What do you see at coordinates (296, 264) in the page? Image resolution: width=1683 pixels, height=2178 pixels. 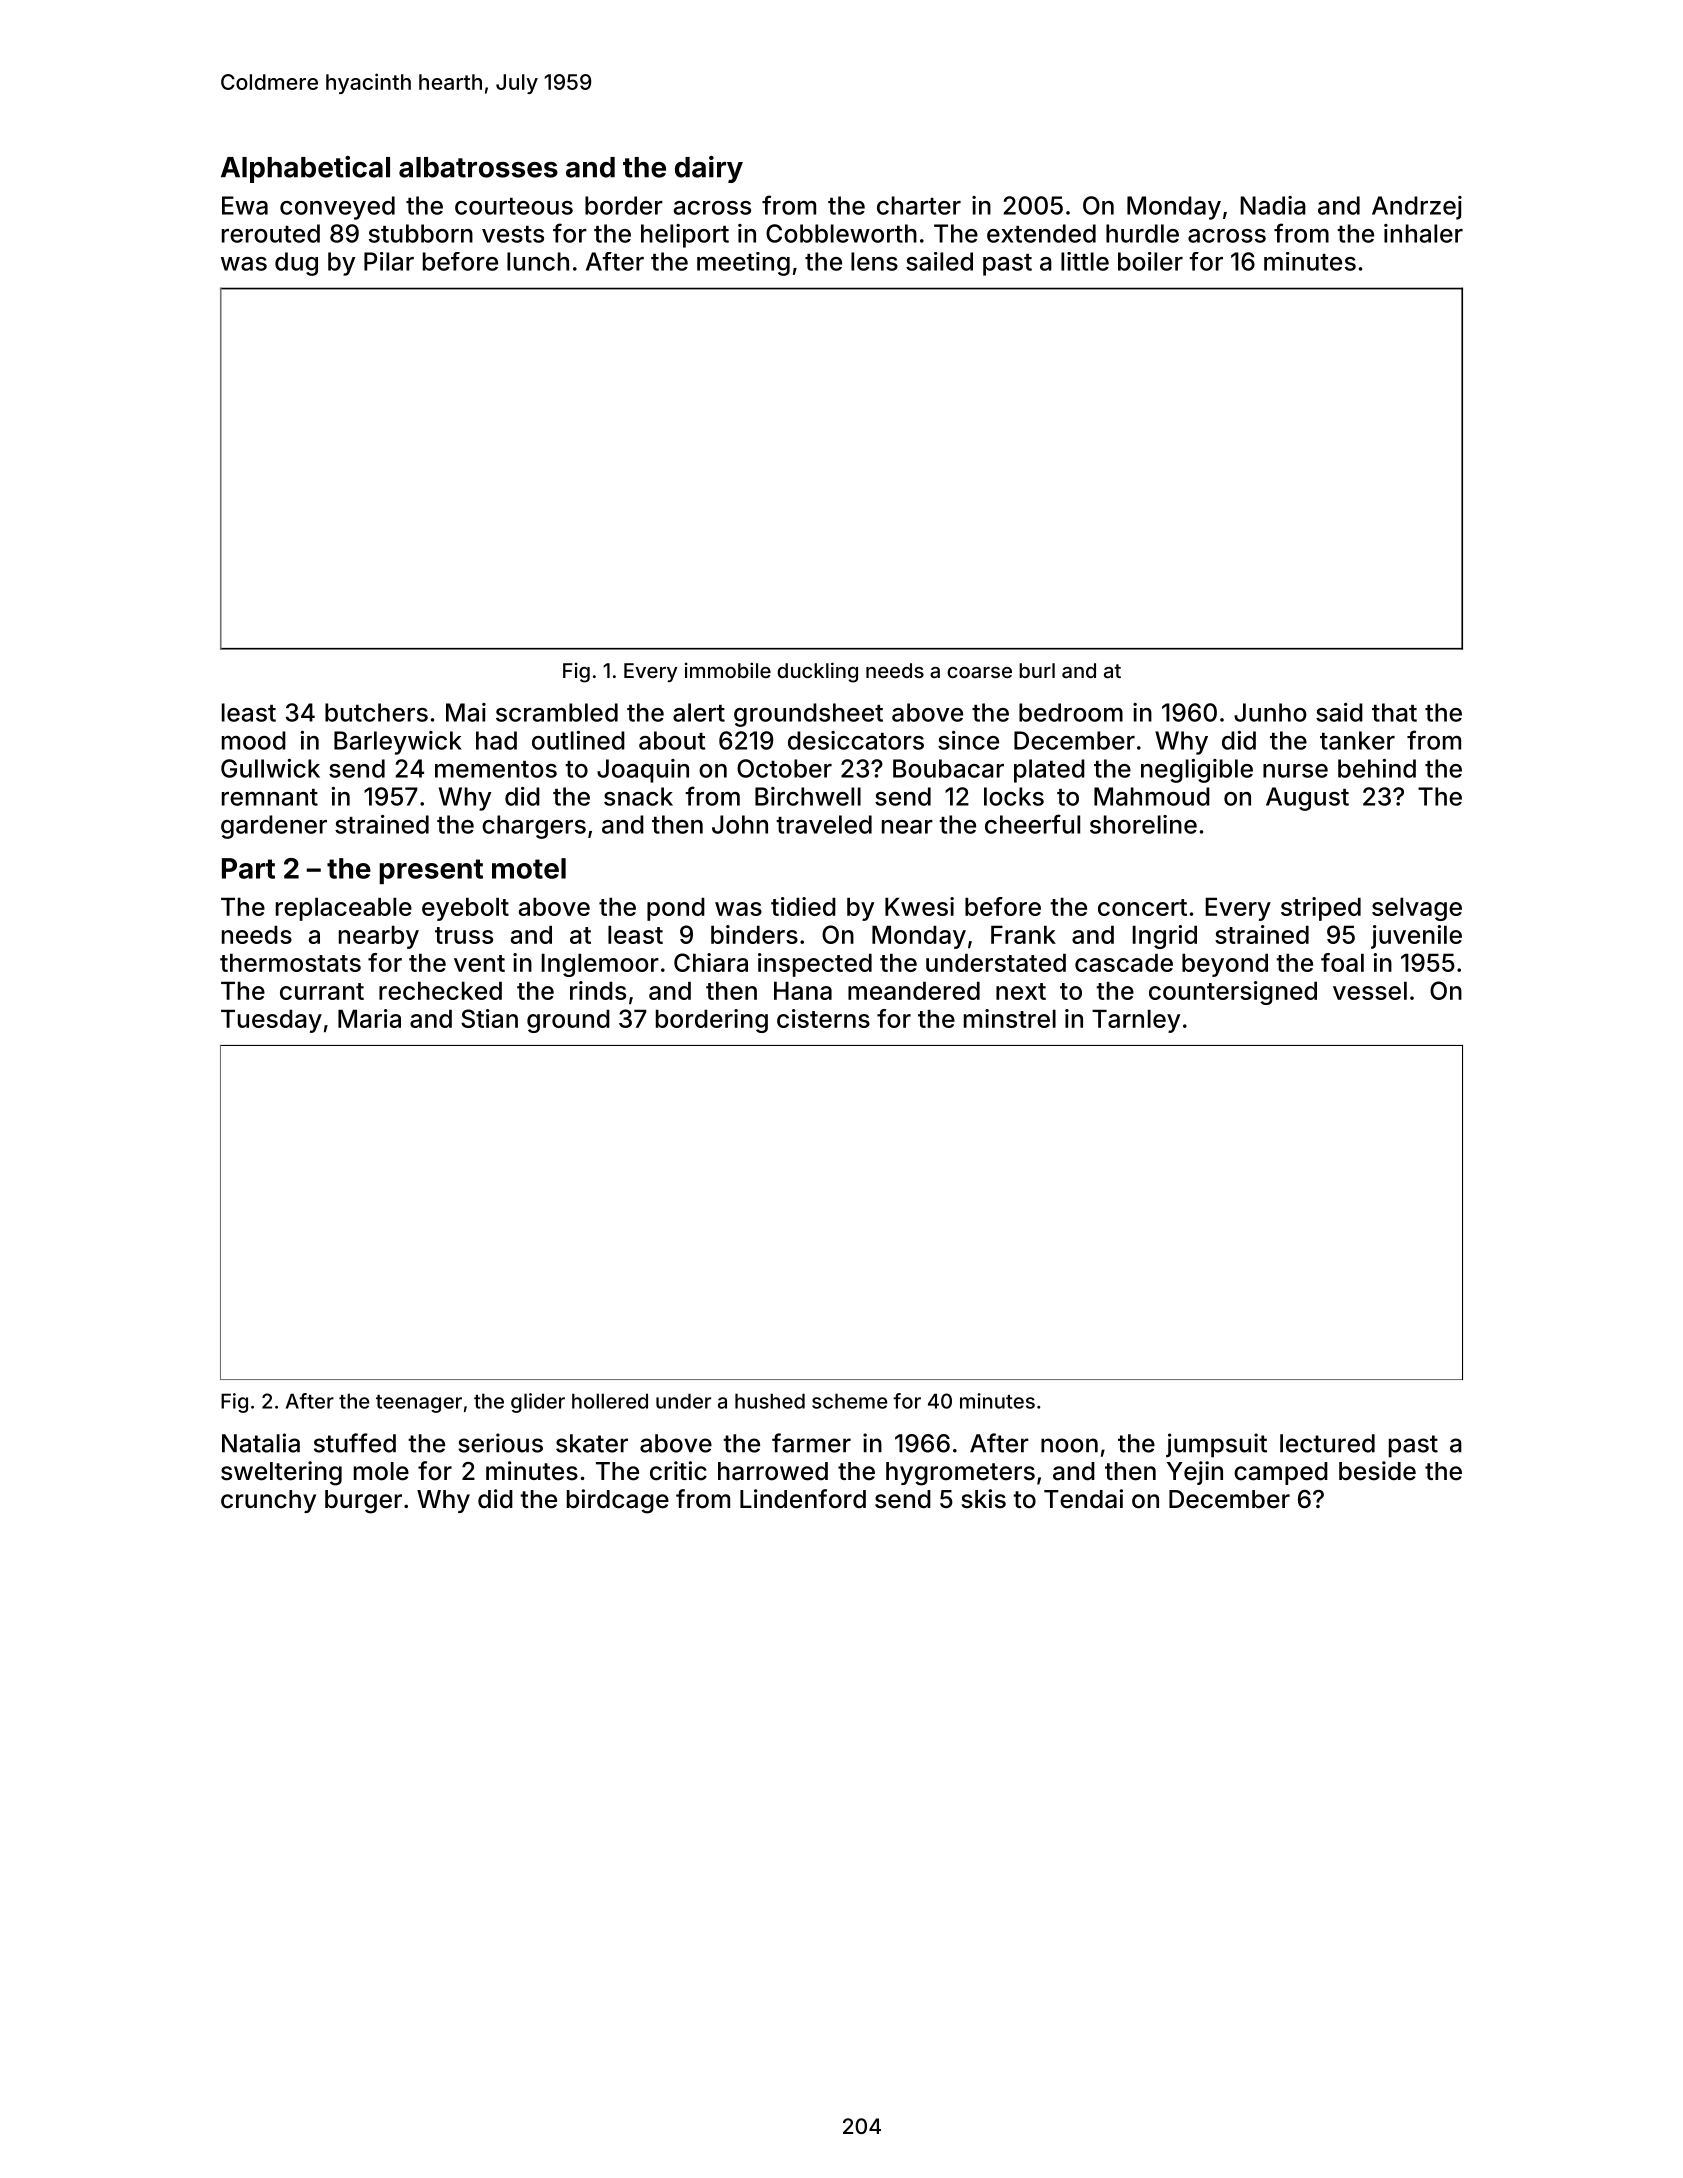 I see `dug` at bounding box center [296, 264].
